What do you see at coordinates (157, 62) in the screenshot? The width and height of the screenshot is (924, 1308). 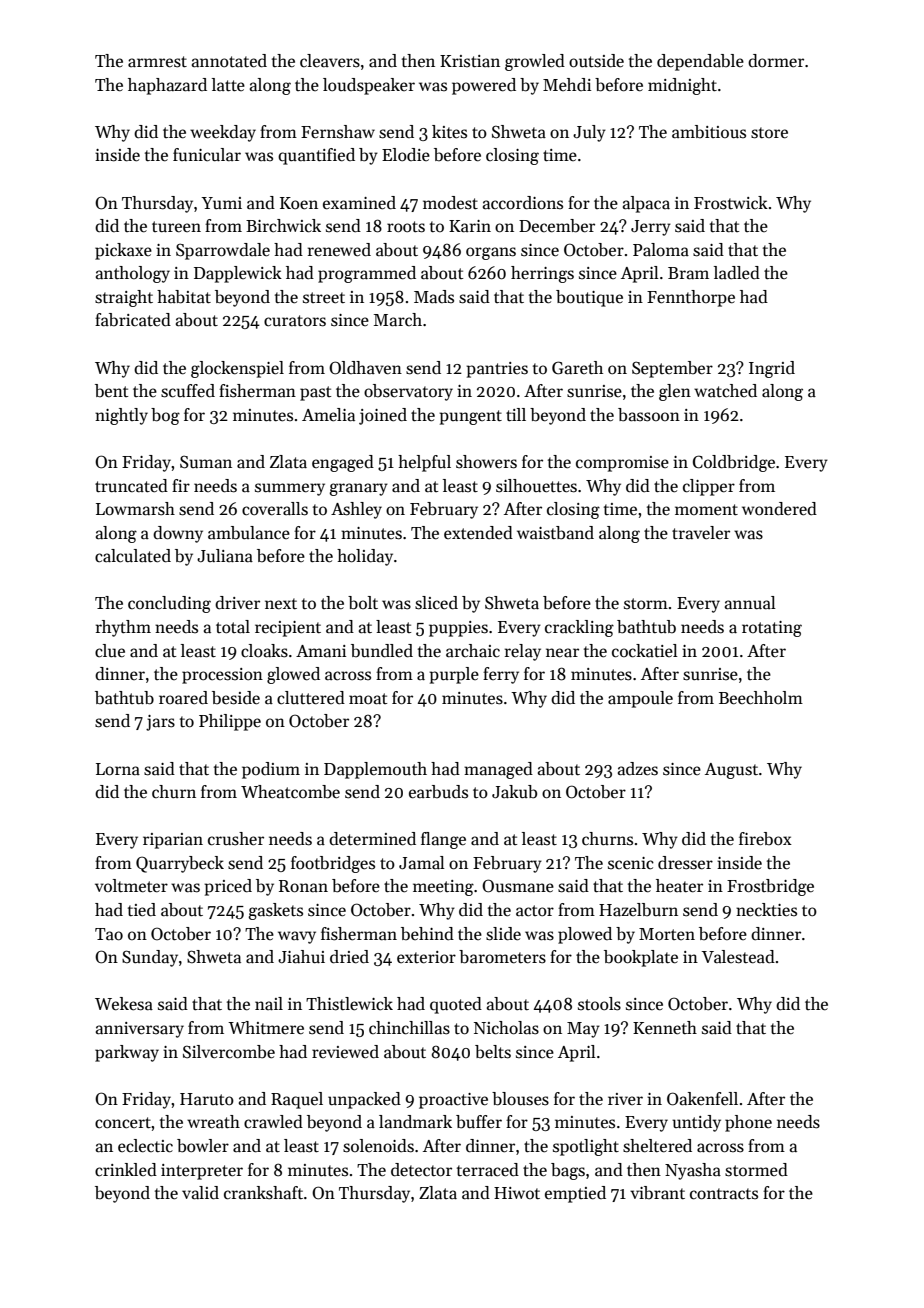 I see `armrest` at bounding box center [157, 62].
